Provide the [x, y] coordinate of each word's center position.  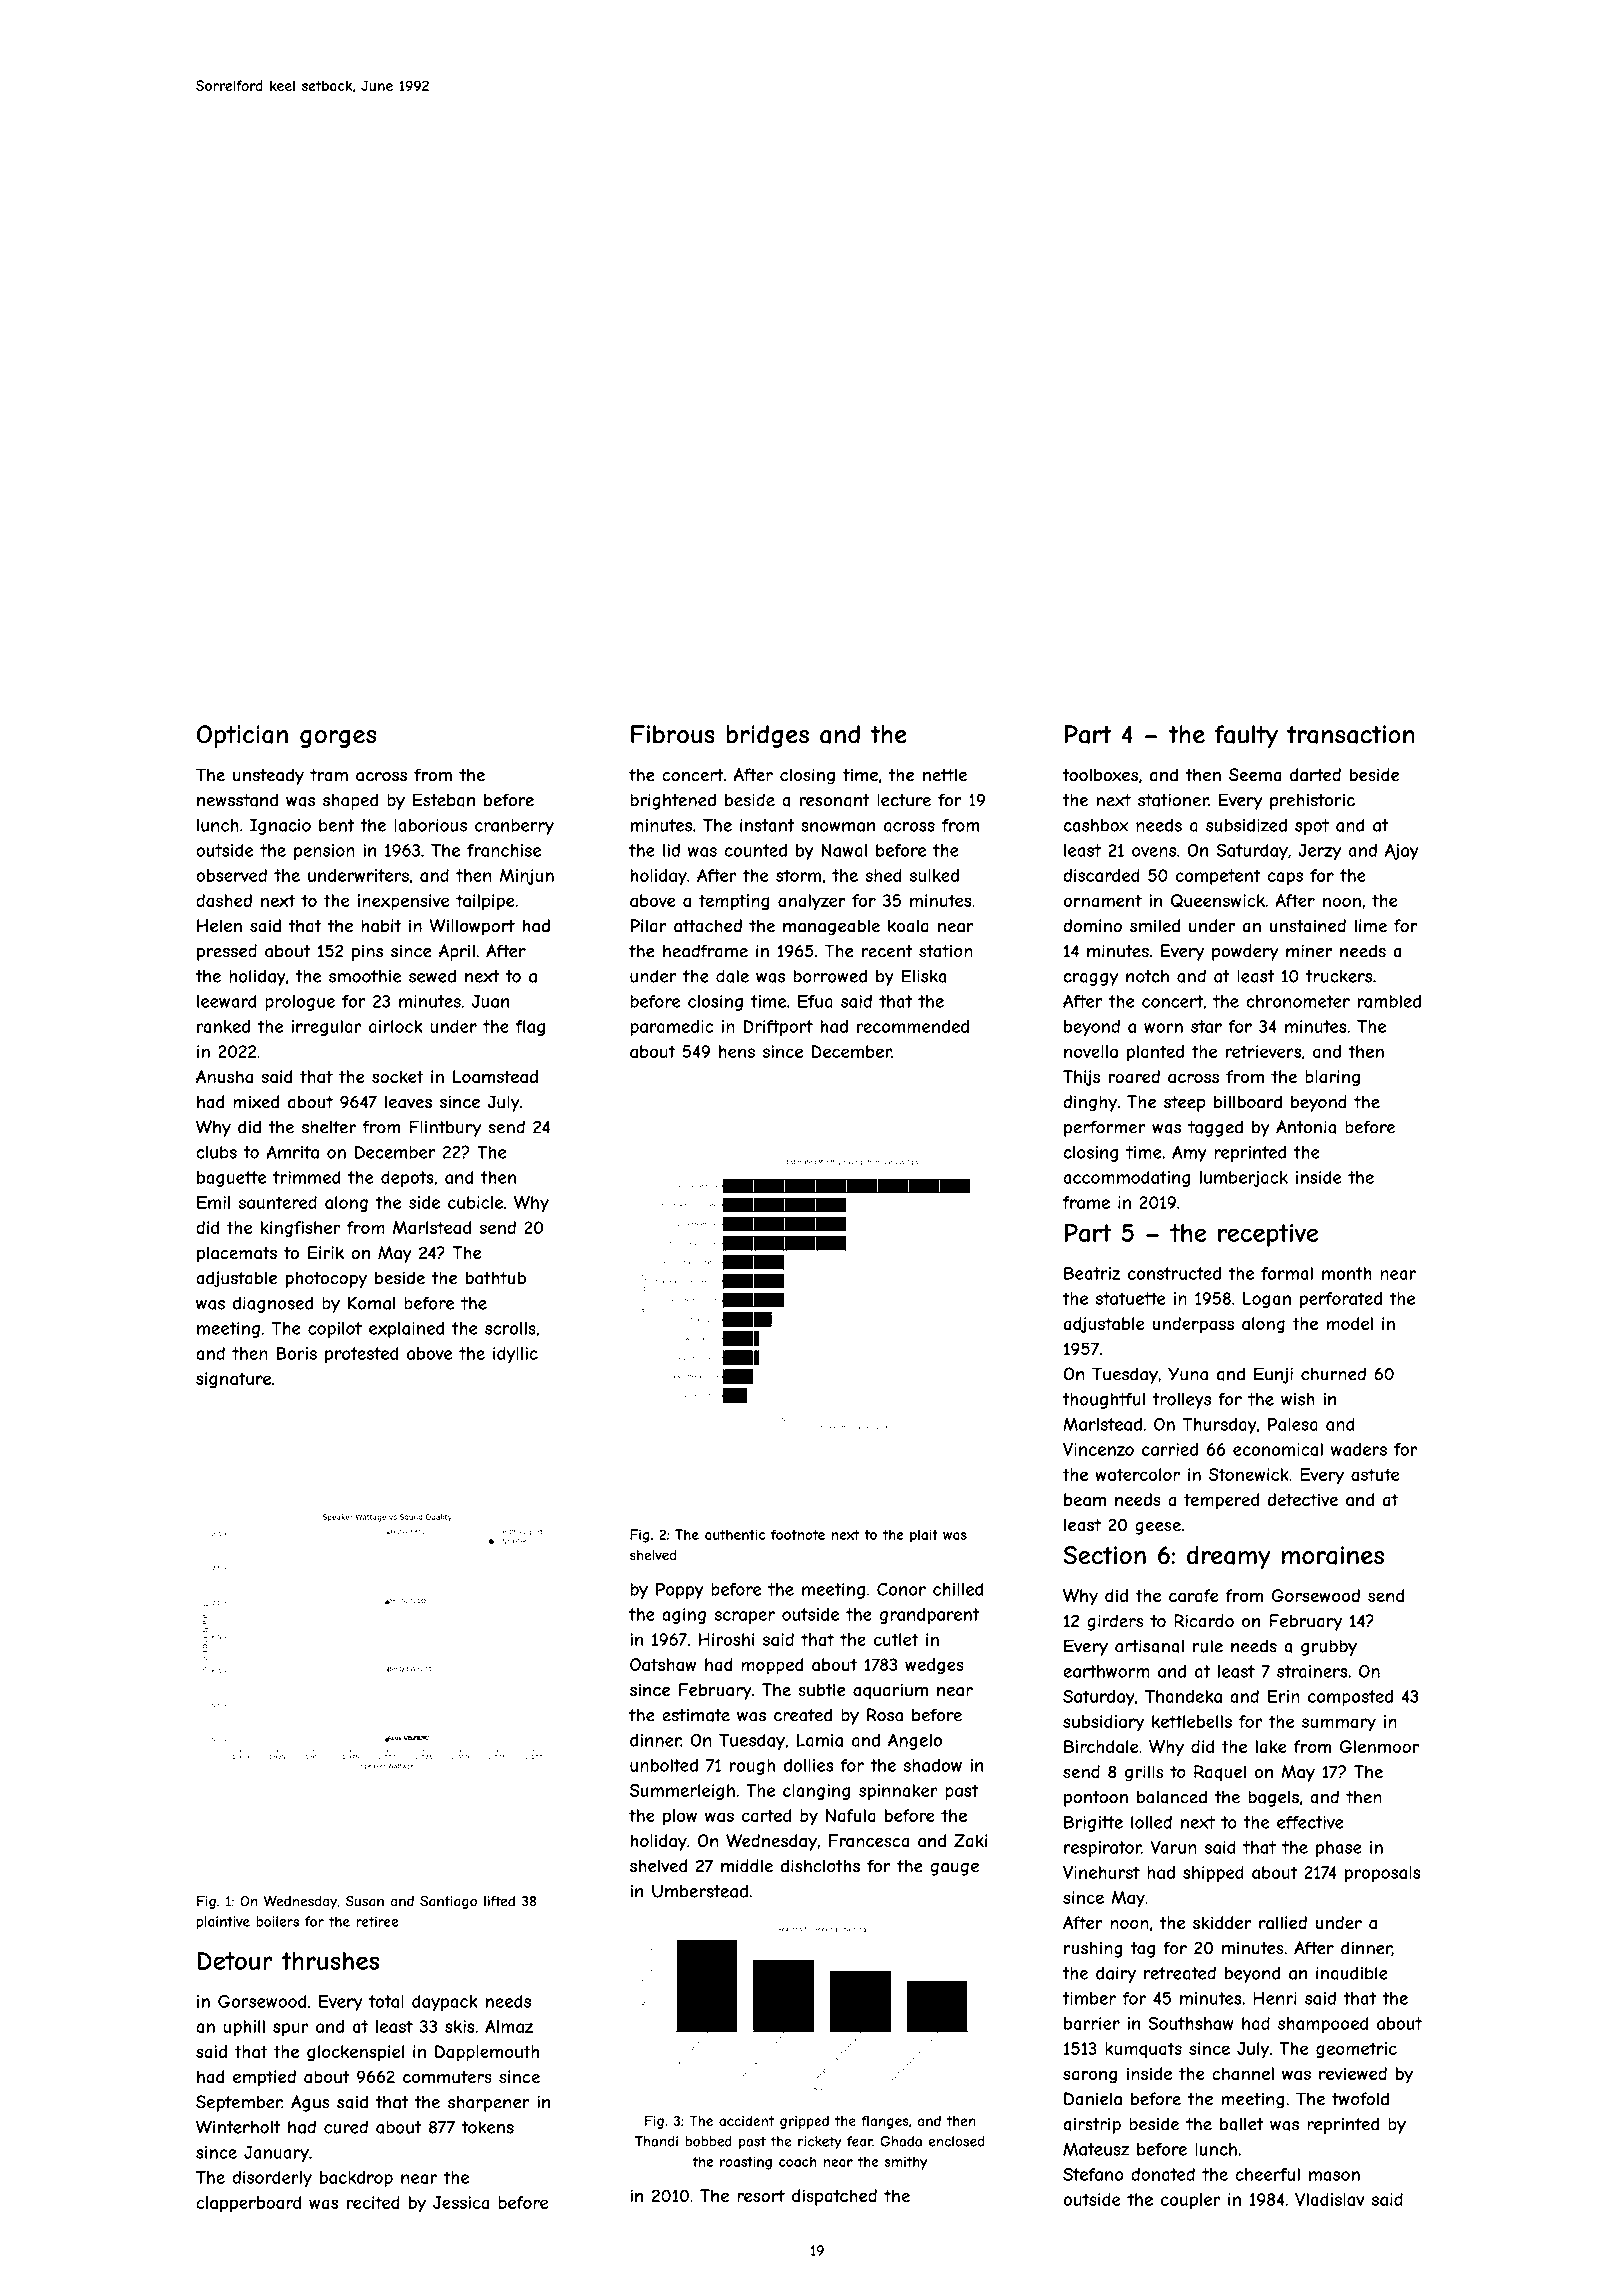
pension [324, 852]
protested [362, 1355]
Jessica [461, 2202]
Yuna [1188, 1374]
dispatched [834, 2197]
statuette [1130, 1298]
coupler [1190, 2201]
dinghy [1090, 1103]
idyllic [515, 1355]
